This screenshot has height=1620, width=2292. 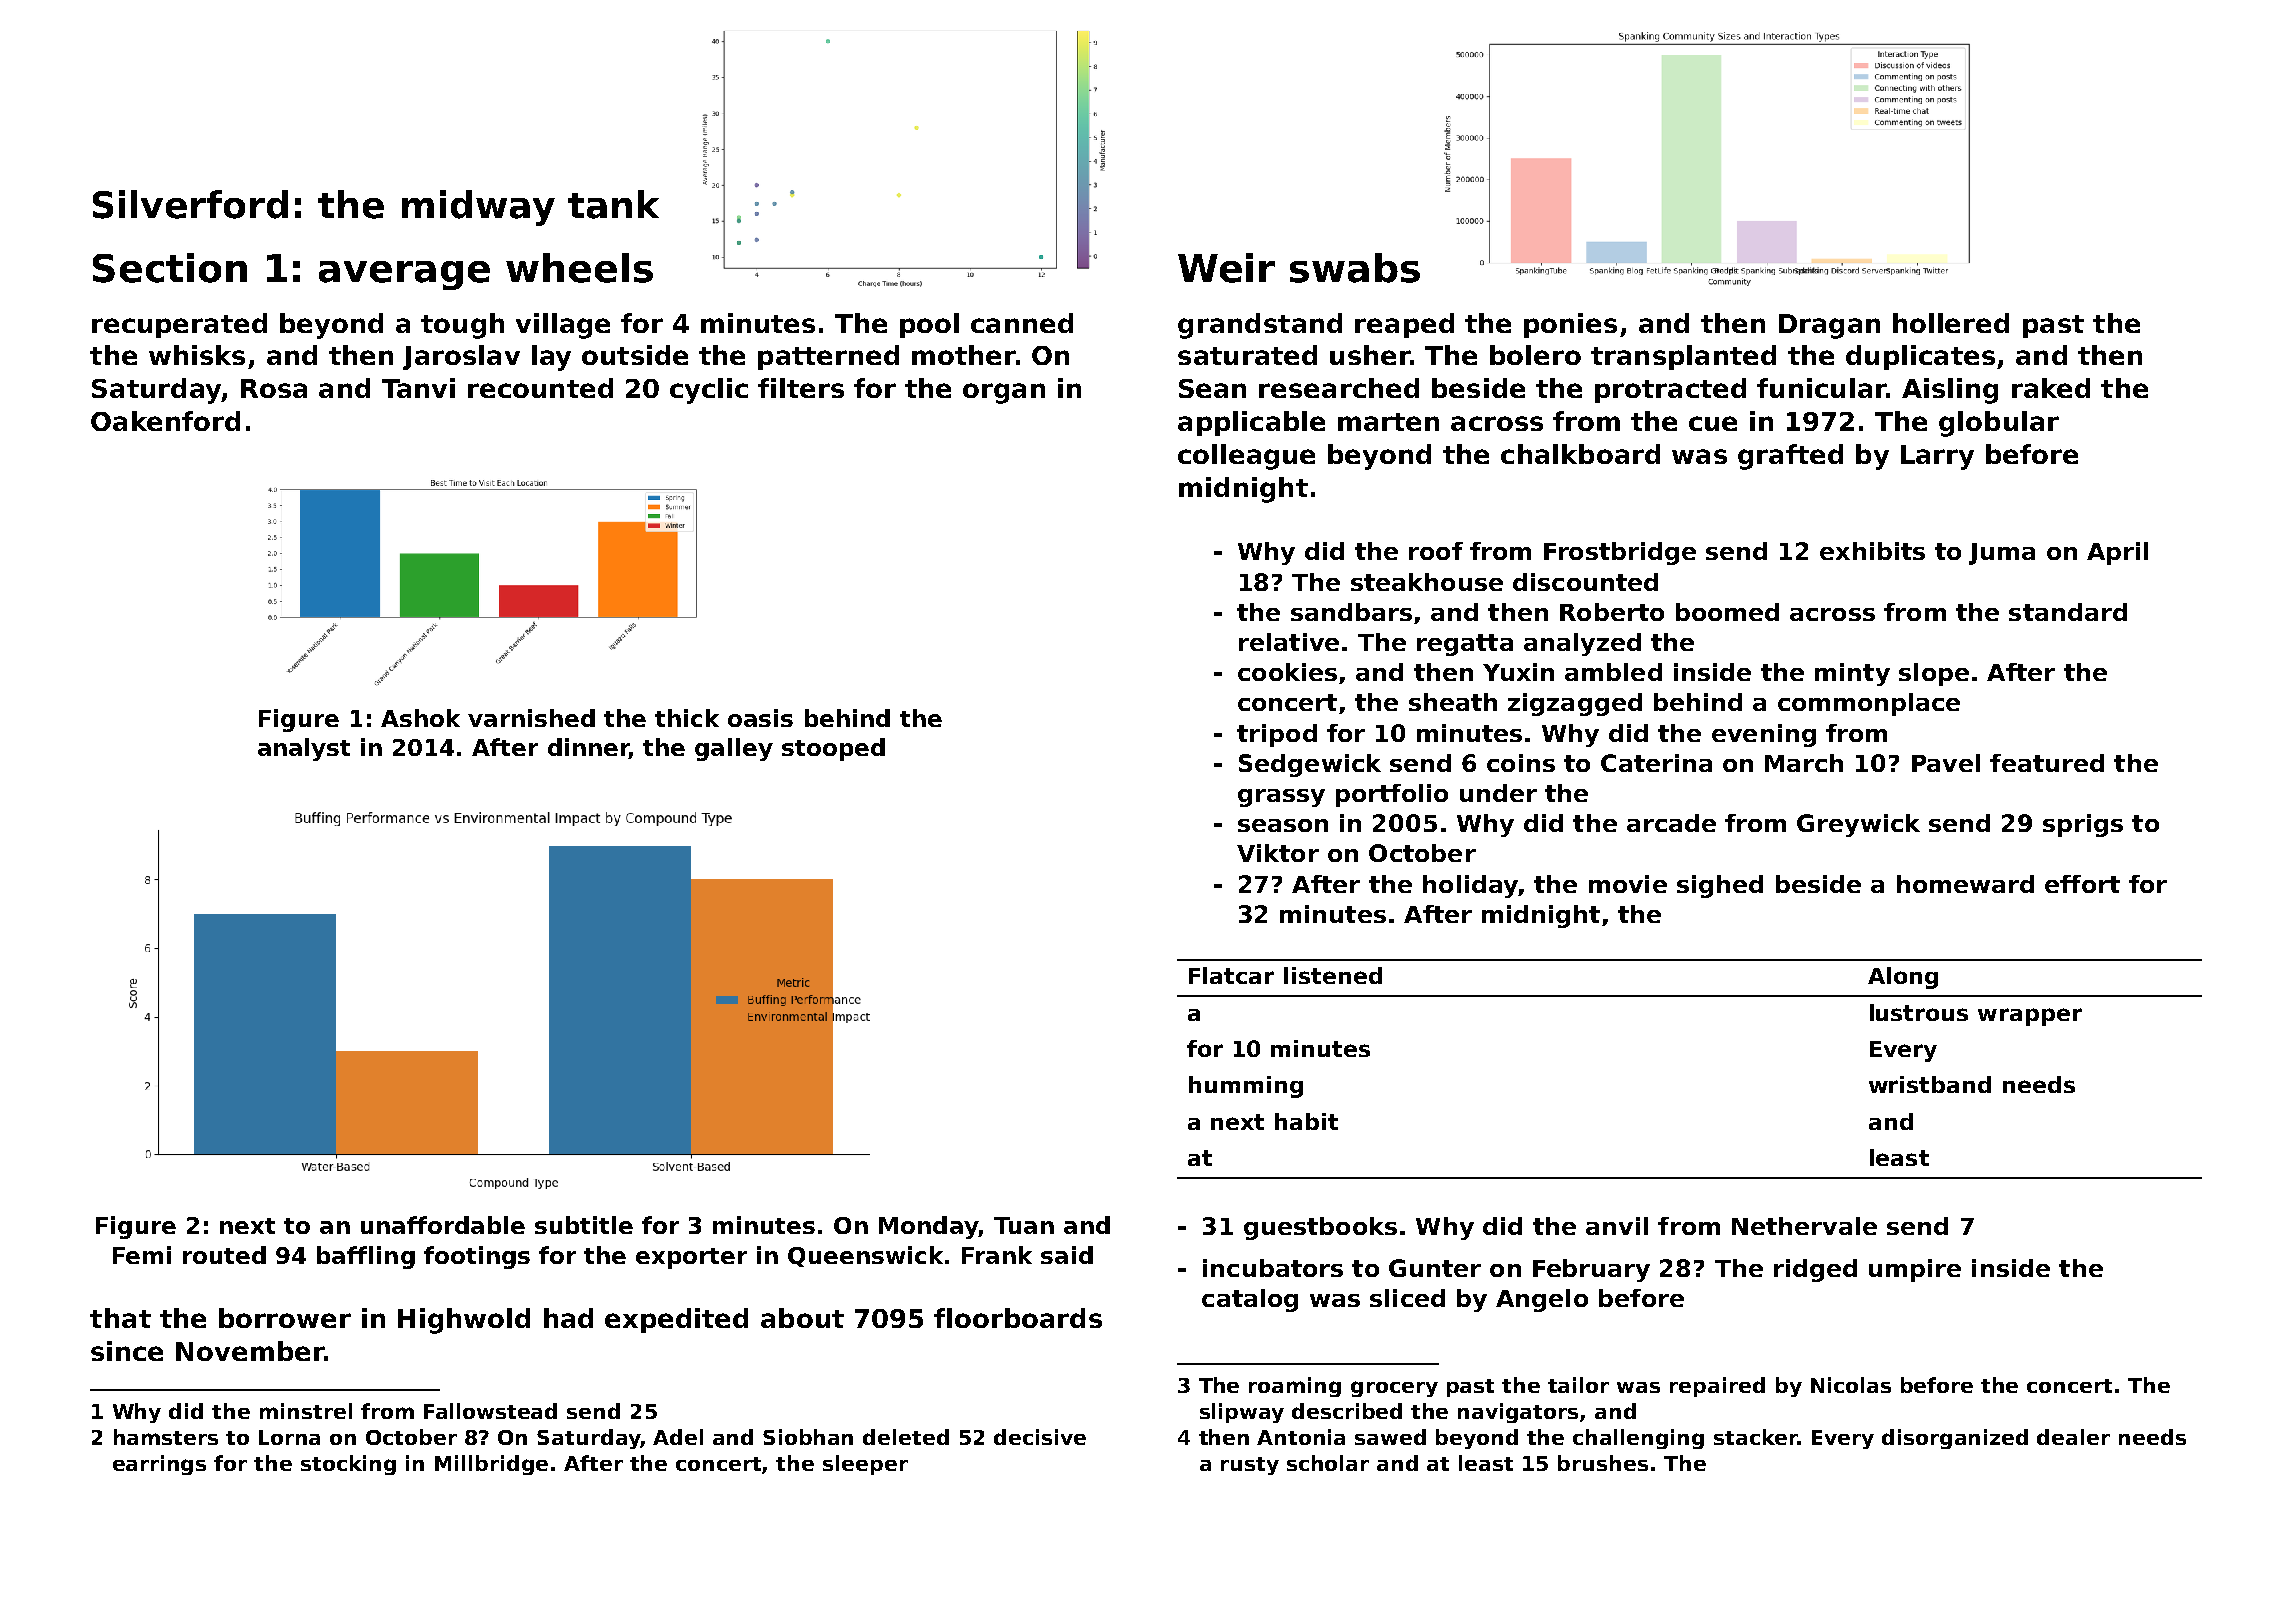 What do you see at coordinates (1829, 326) in the screenshot?
I see `Dragan` at bounding box center [1829, 326].
